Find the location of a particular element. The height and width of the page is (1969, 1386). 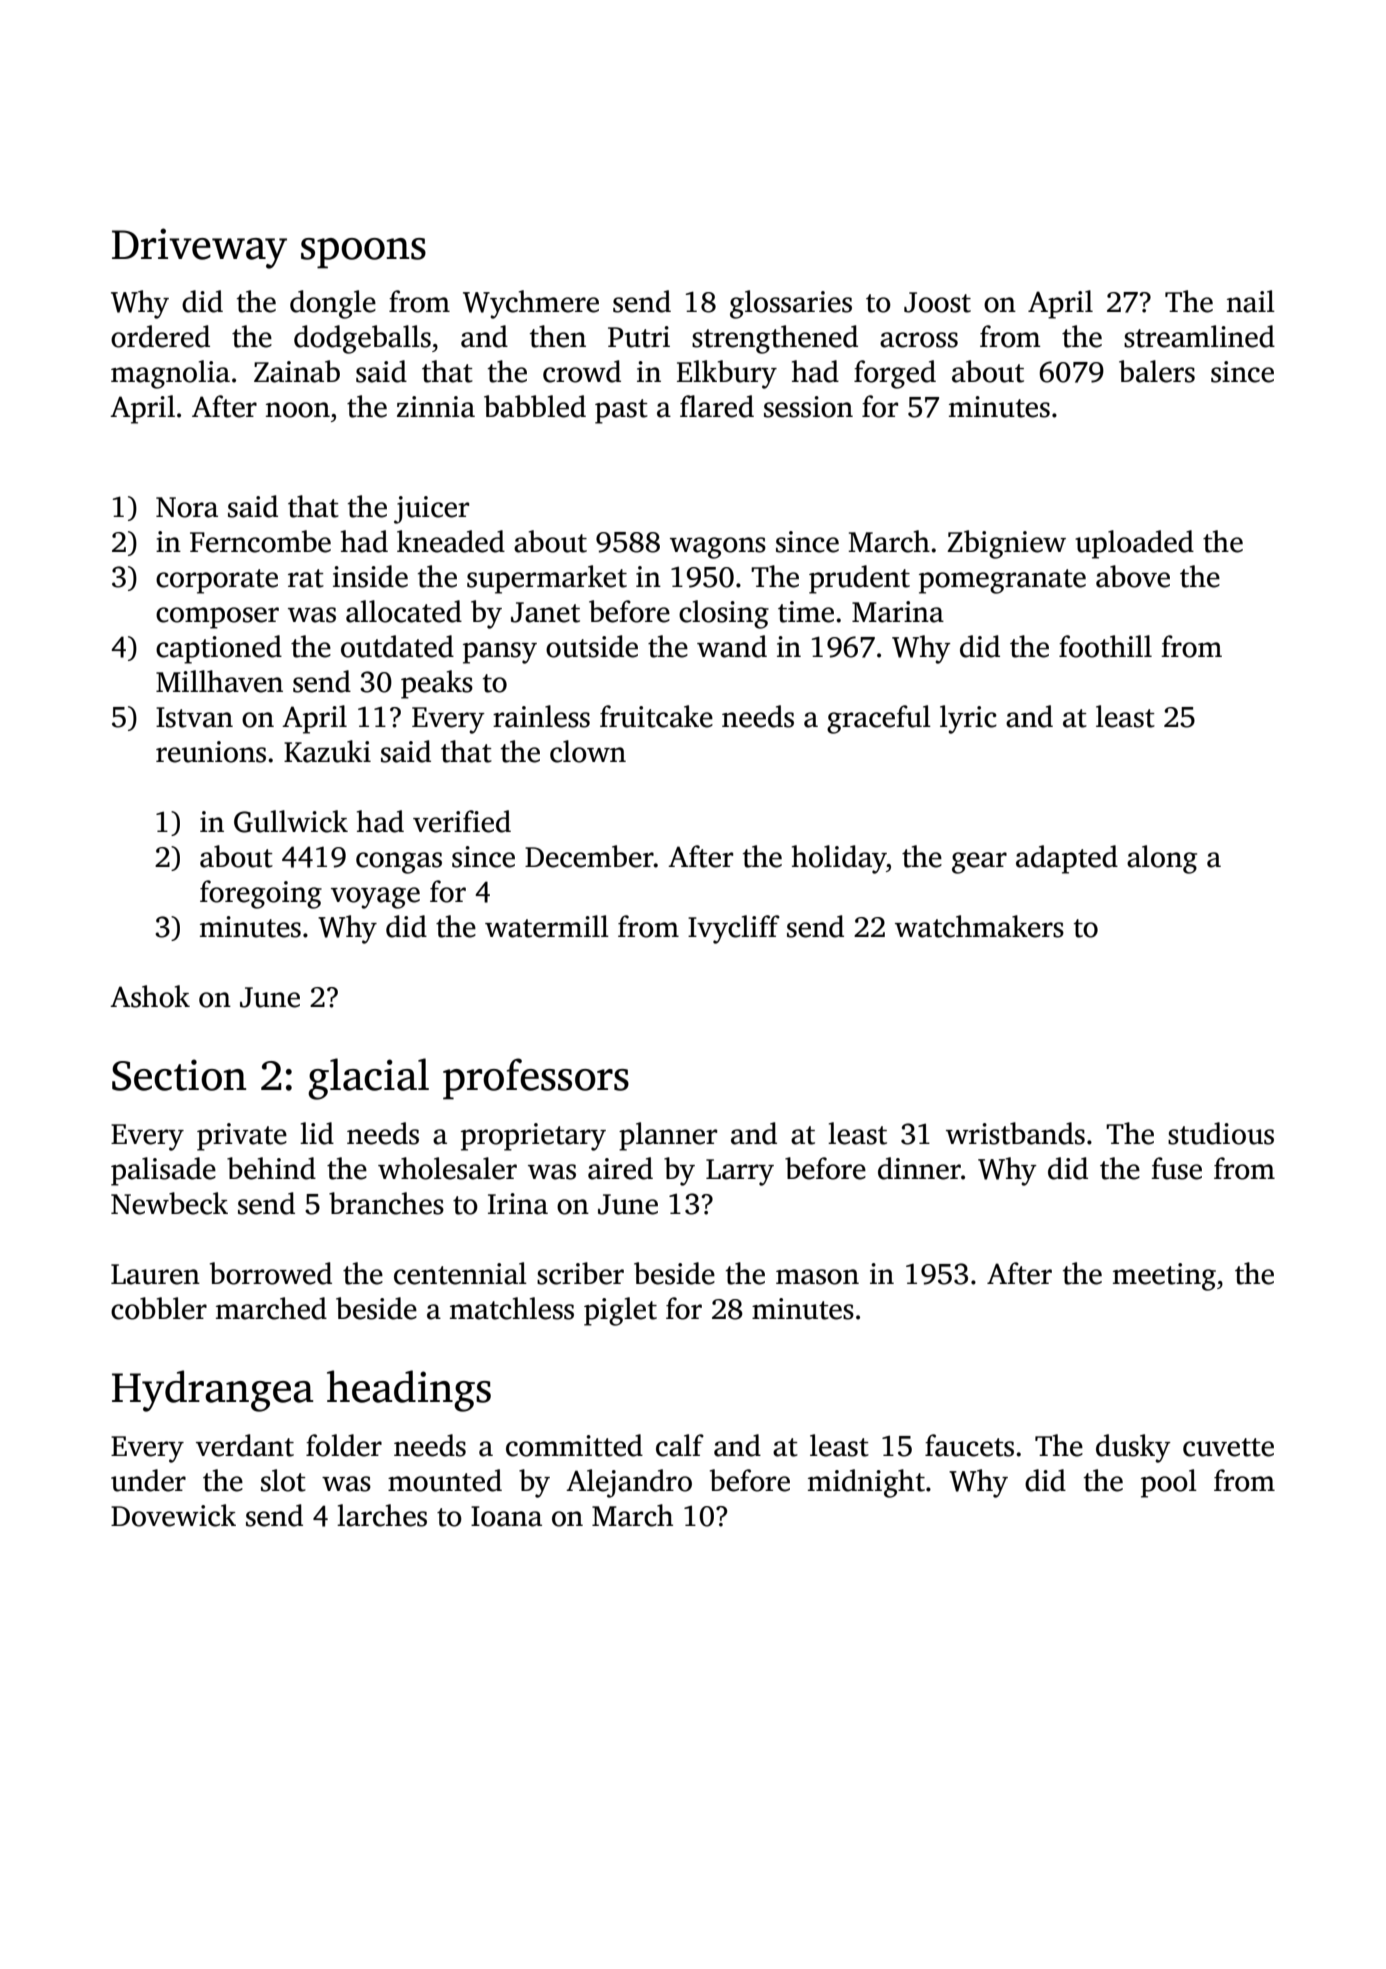

dinner is located at coordinates (919, 1168).
